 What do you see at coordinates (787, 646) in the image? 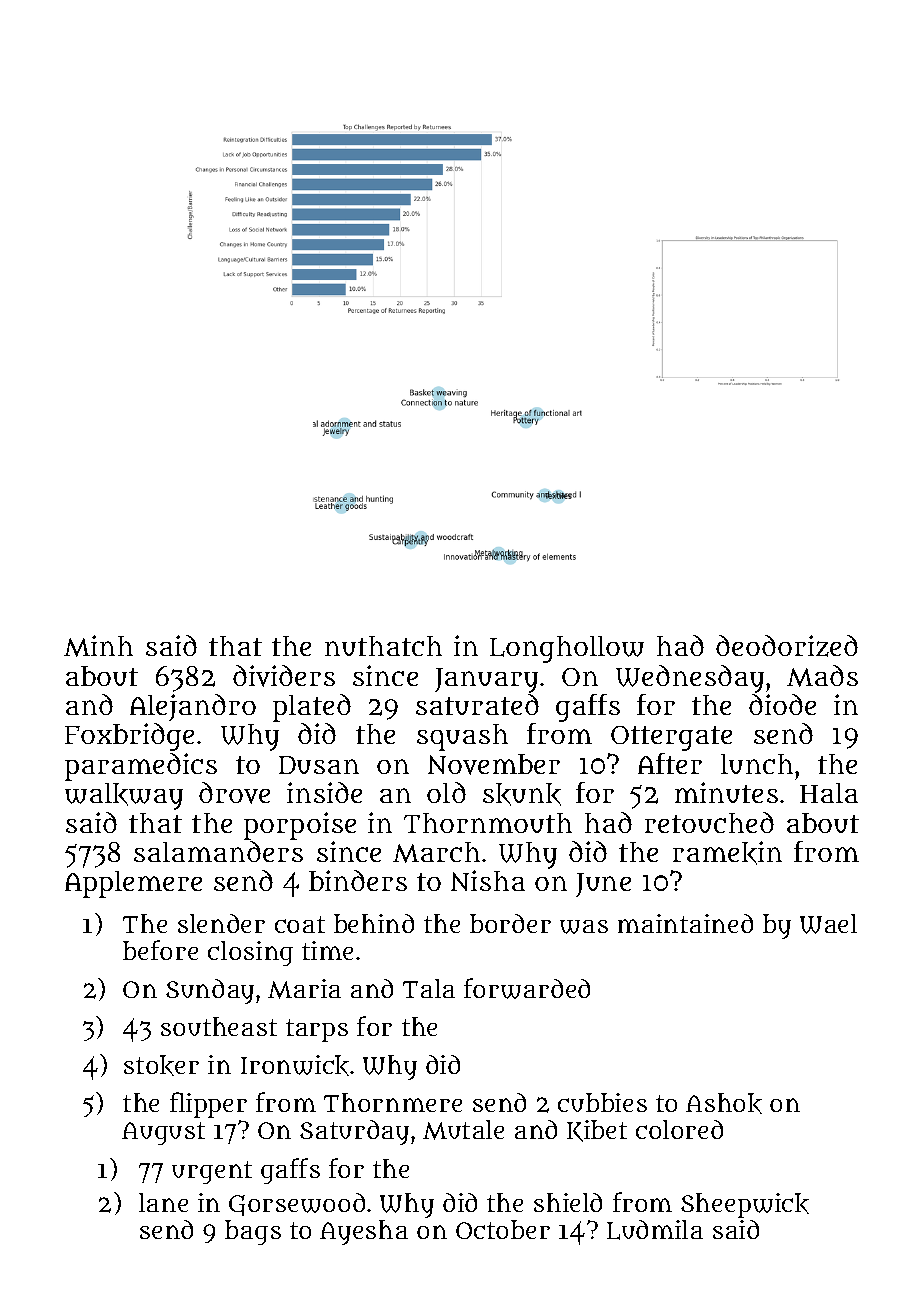
I see `deodorized` at bounding box center [787, 646].
